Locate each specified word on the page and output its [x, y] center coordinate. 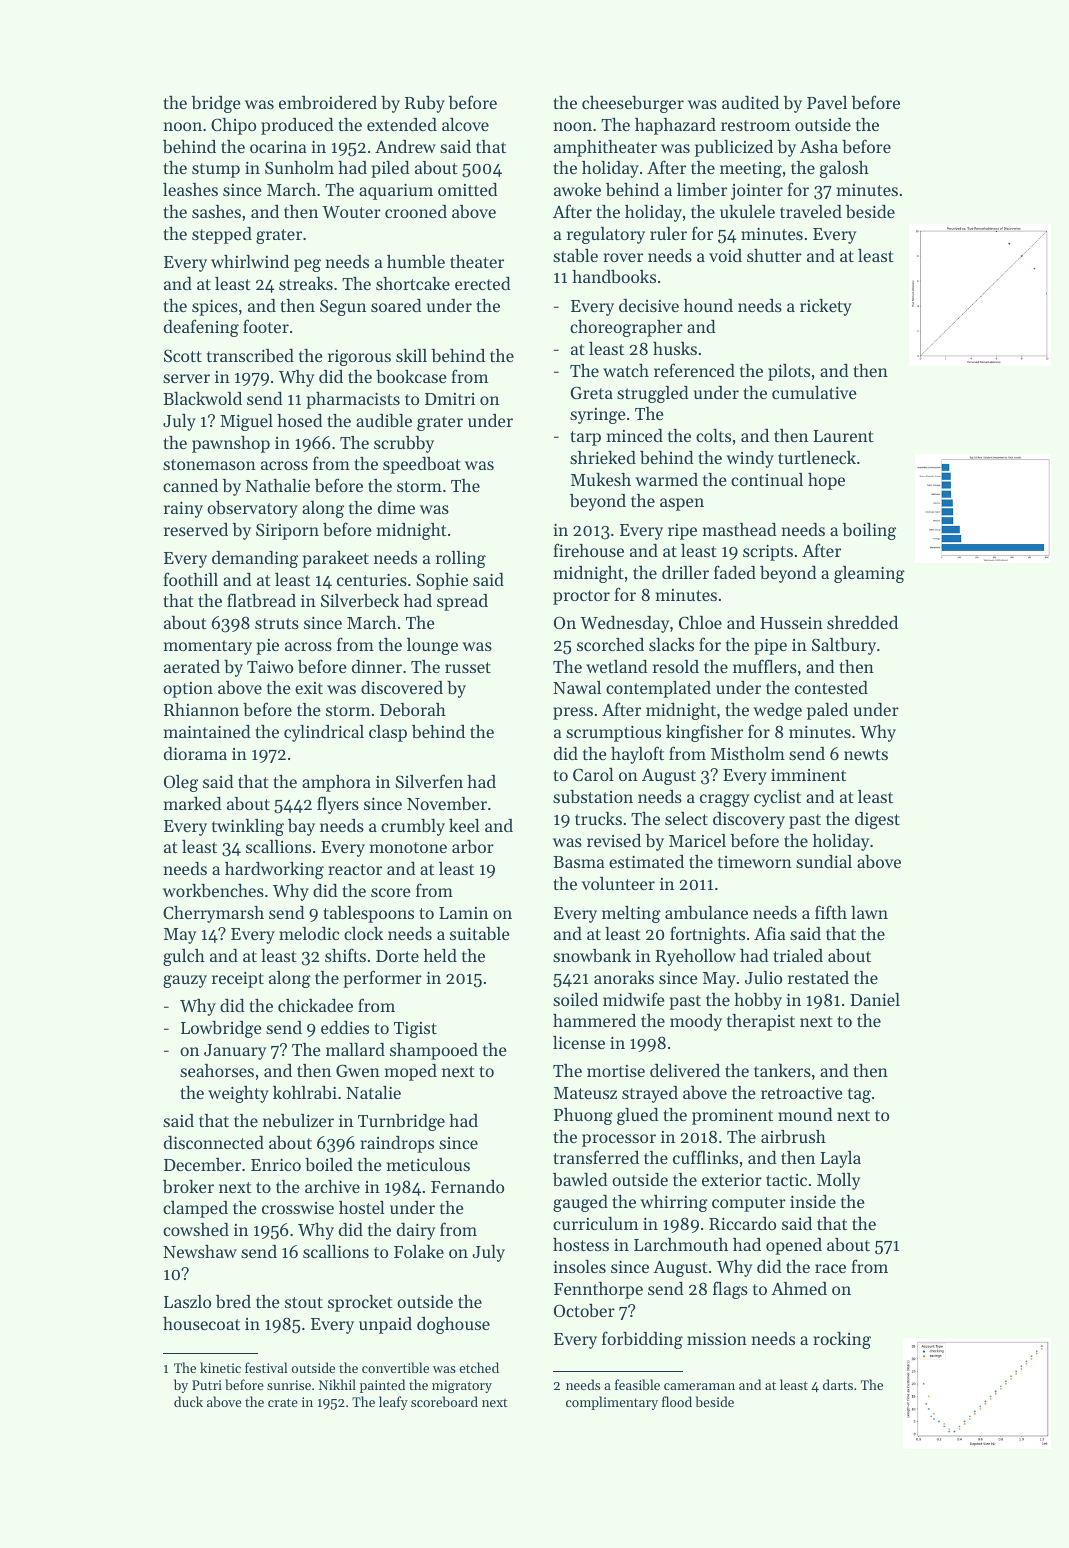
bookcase [411, 376]
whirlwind [250, 261]
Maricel [697, 840]
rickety [826, 307]
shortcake [413, 283]
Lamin [463, 913]
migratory [462, 1386]
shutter [774, 255]
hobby [758, 1001]
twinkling [248, 827]
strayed [650, 1094]
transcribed [250, 355]
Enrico [276, 1164]
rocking [842, 1340]
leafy [393, 1403]
